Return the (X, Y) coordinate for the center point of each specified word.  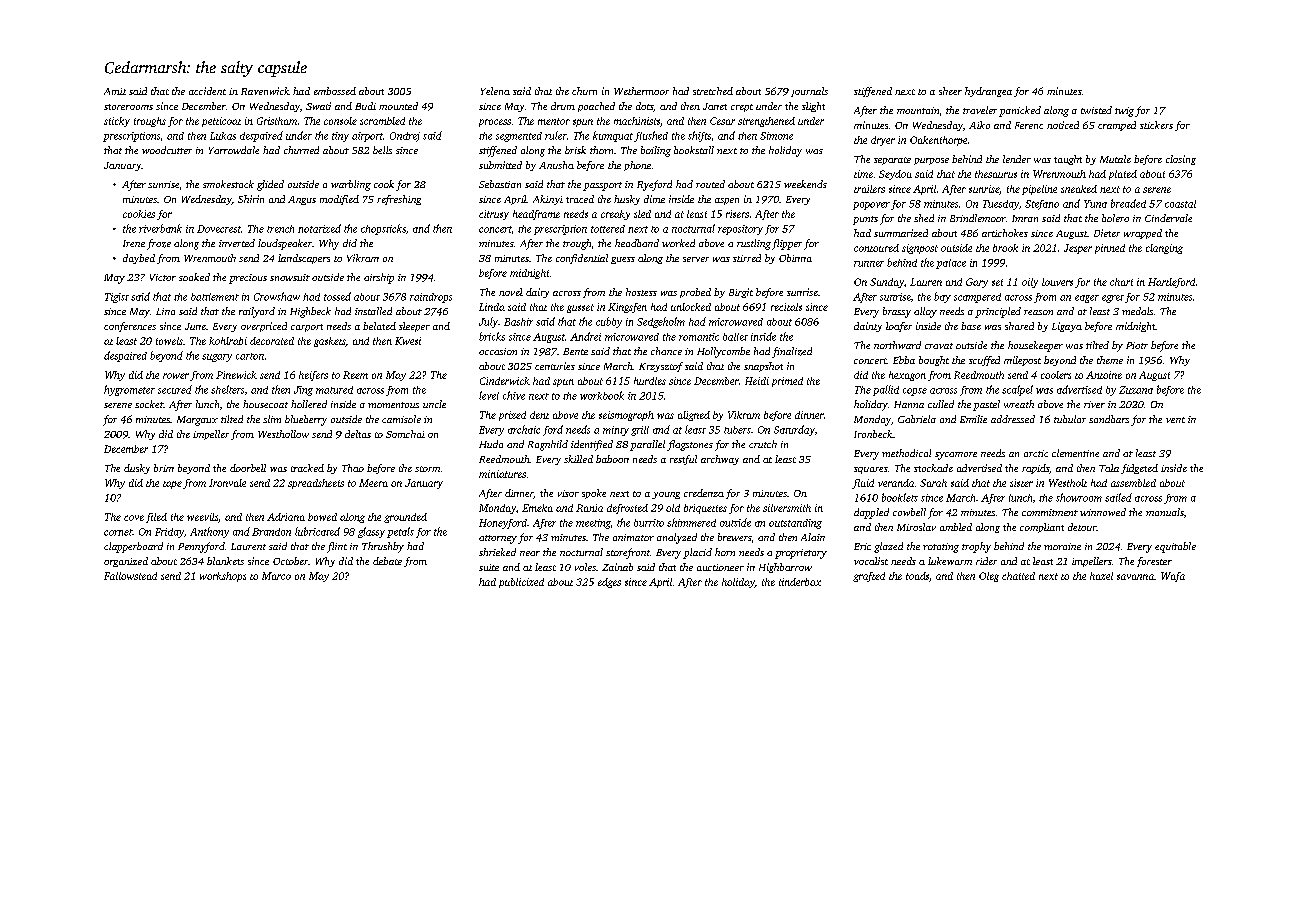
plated (1123, 175)
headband (637, 243)
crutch (763, 444)
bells (382, 150)
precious (248, 279)
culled (941, 404)
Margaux (197, 421)
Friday (169, 533)
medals (1137, 311)
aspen (727, 201)
